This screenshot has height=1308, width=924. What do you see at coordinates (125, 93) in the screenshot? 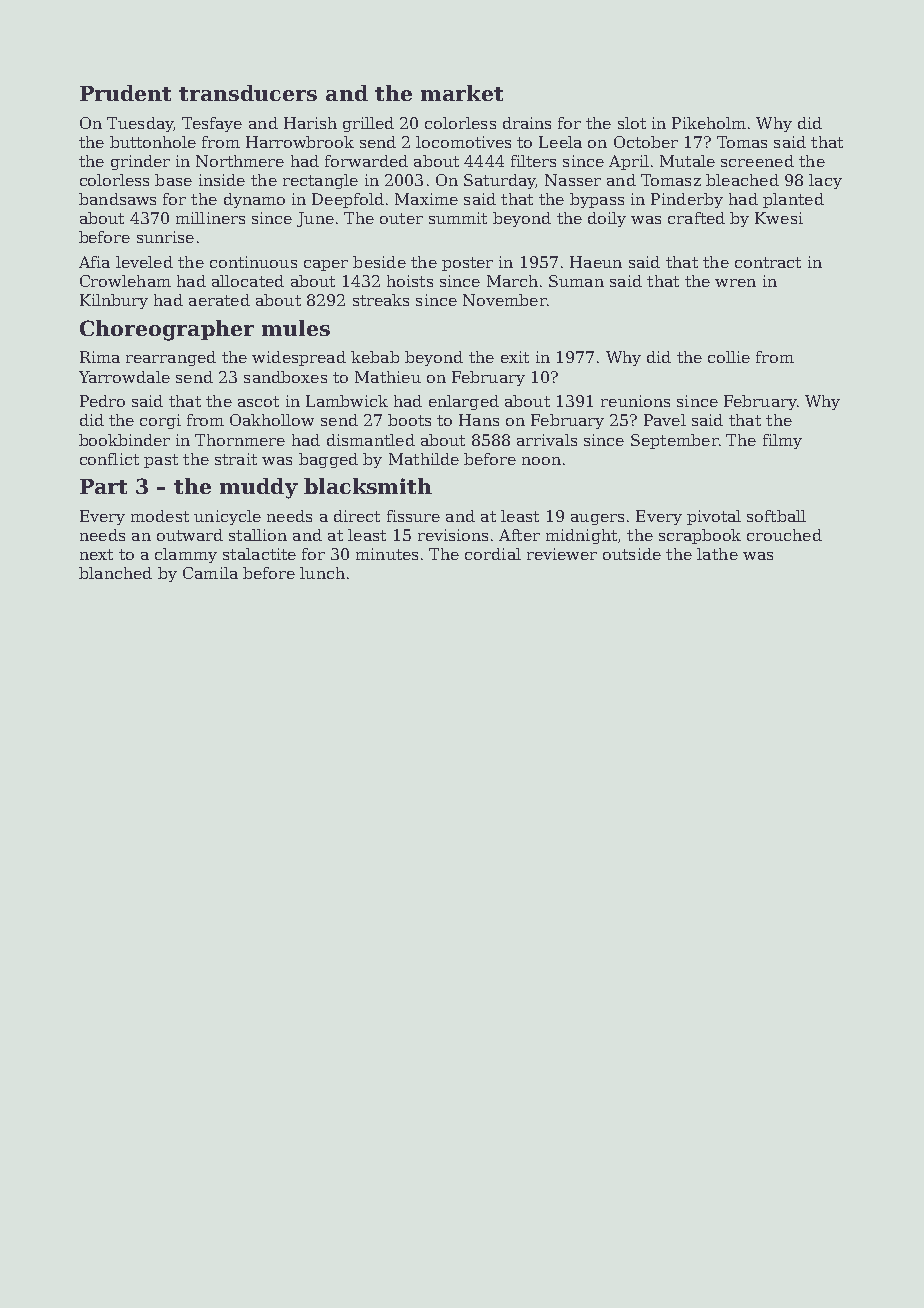
I see `Prudent` at bounding box center [125, 93].
